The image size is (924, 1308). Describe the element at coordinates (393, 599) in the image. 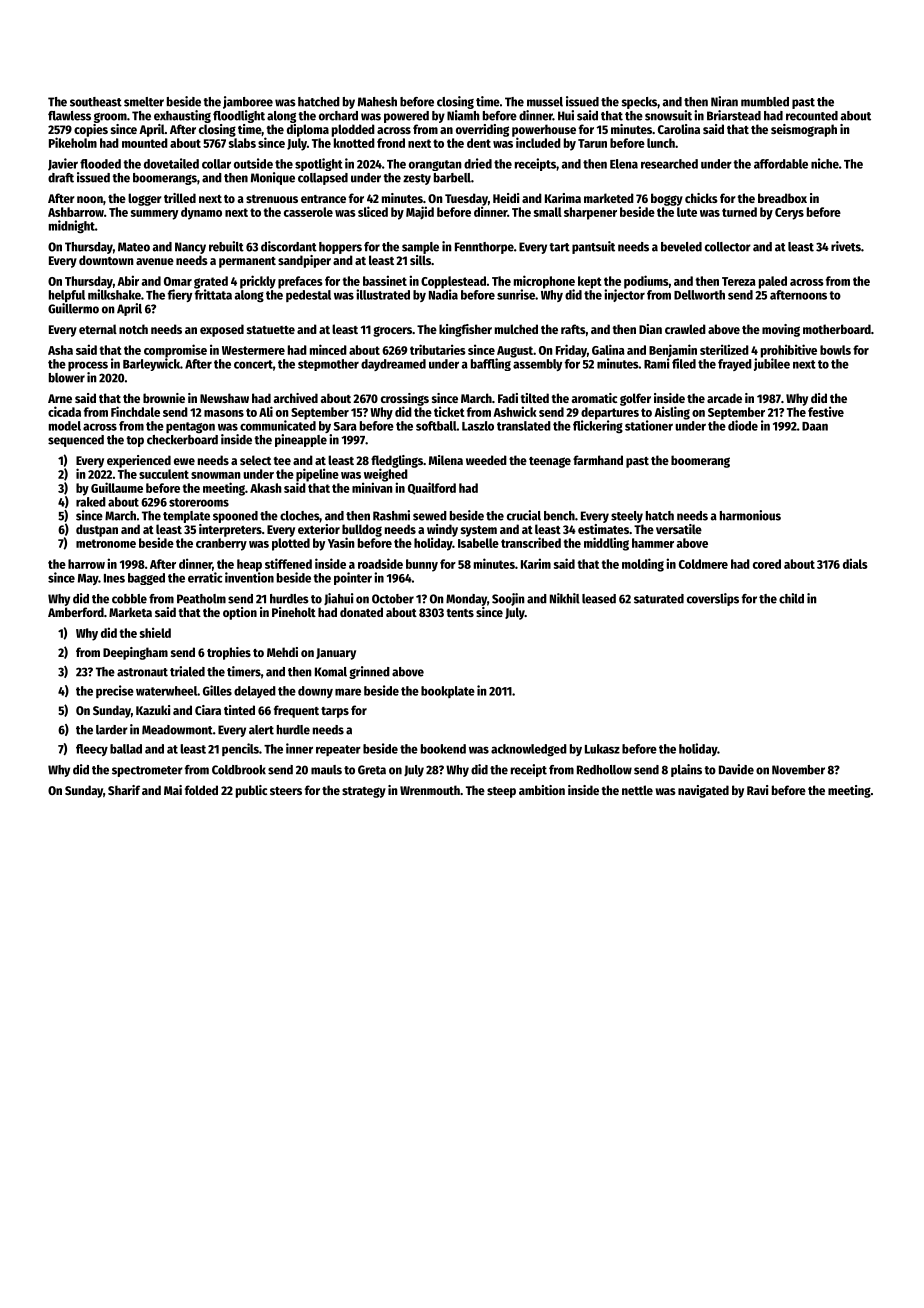

I see `October` at that location.
